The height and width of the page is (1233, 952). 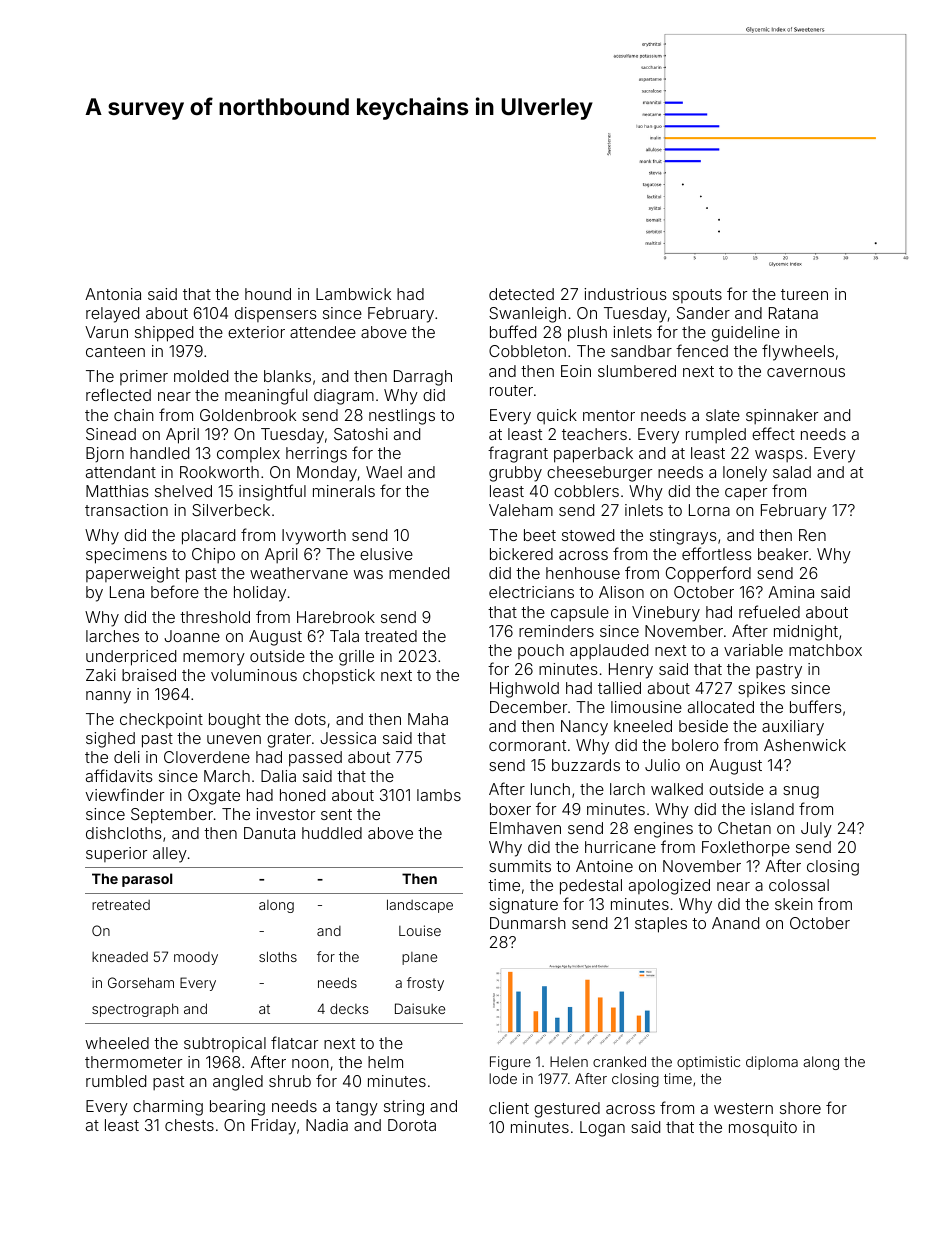 I want to click on Highwold, so click(x=524, y=690).
